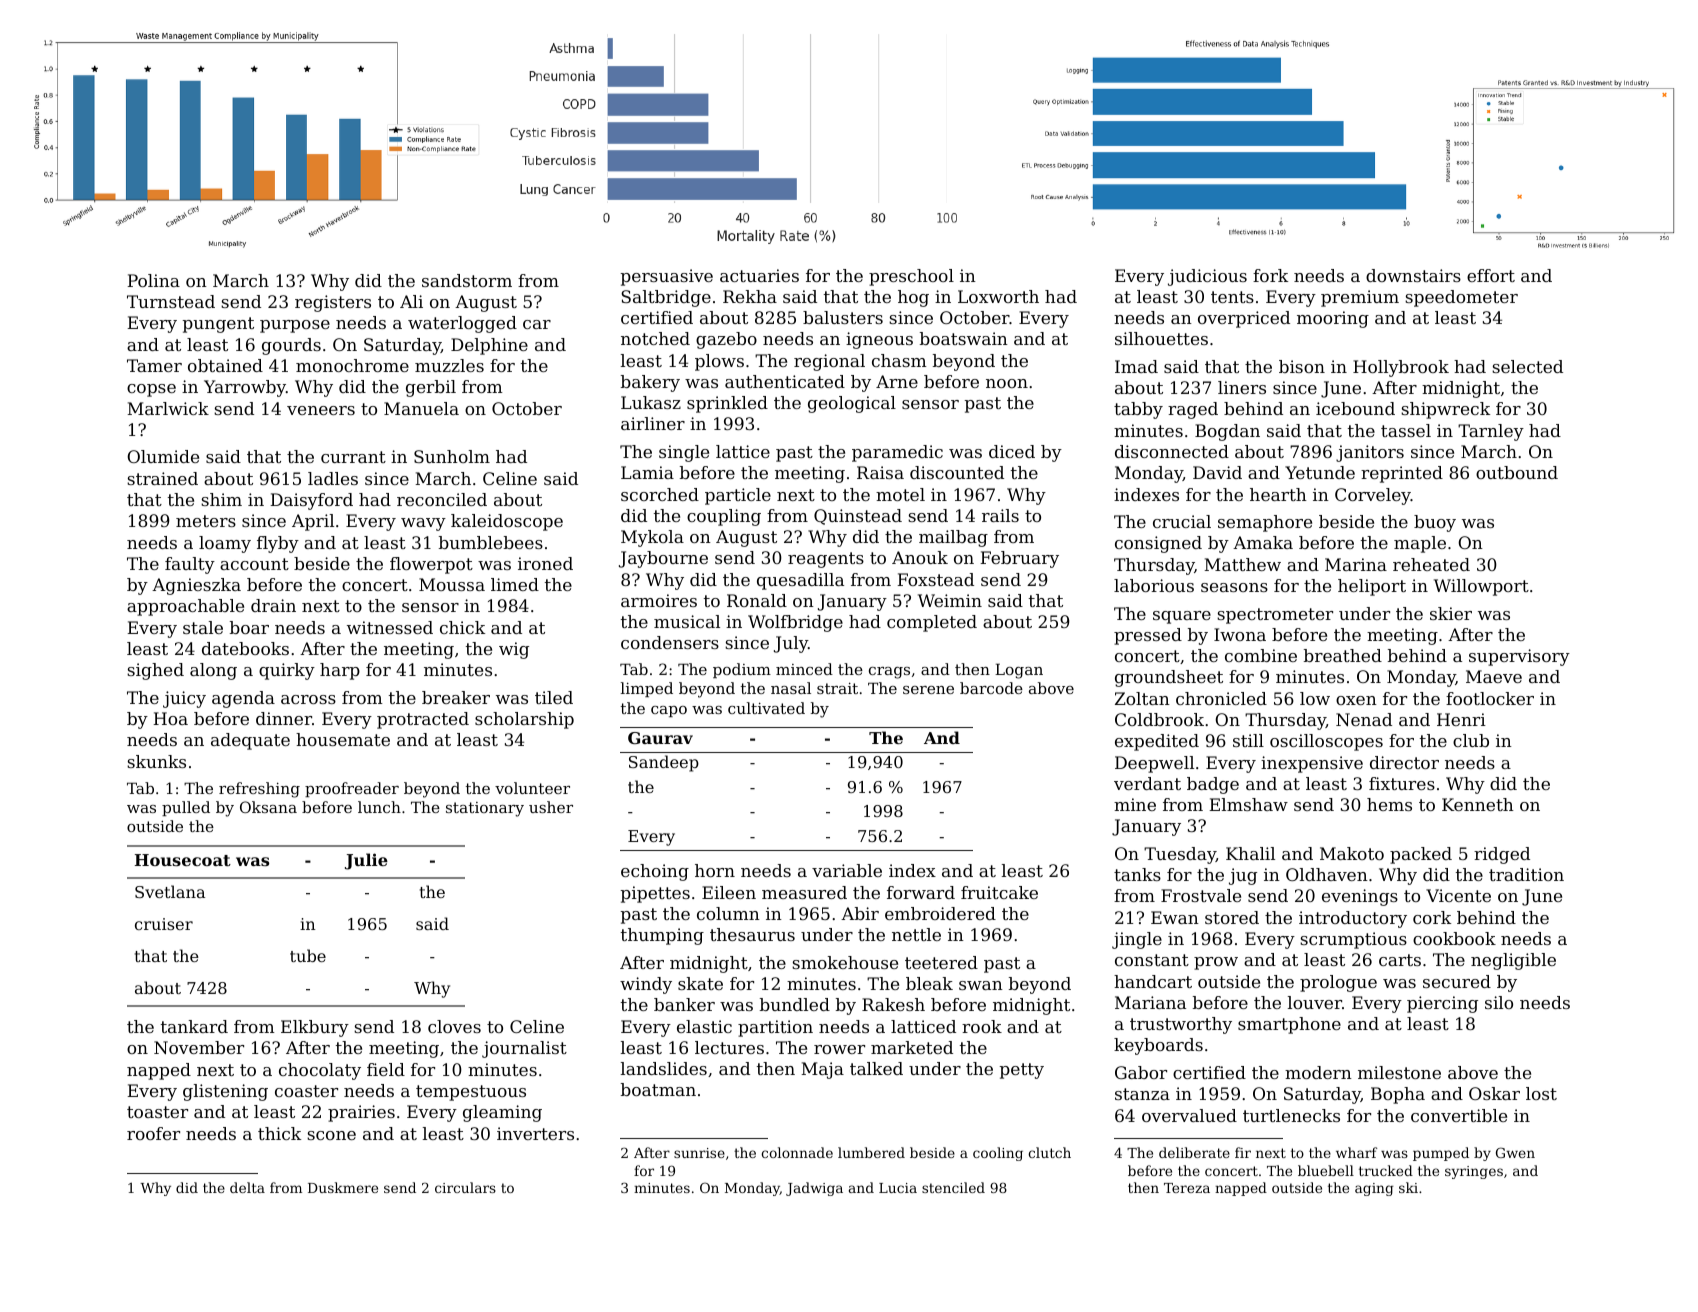 The height and width of the page is (1312, 1698). What do you see at coordinates (1435, 523) in the page?
I see `buoy` at bounding box center [1435, 523].
